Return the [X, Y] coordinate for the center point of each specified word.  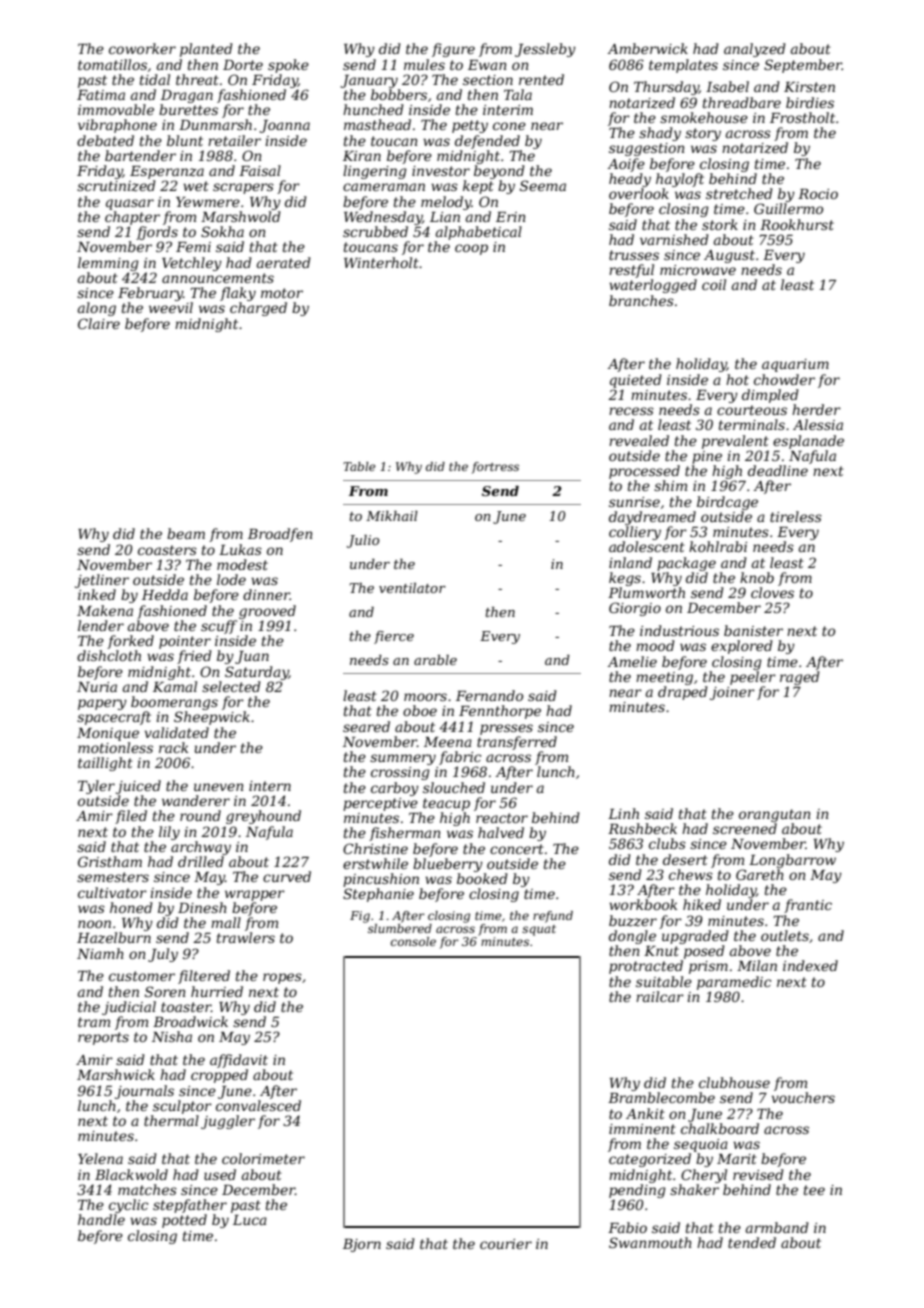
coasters [167, 550]
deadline [778, 470]
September [803, 66]
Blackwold [131, 1174]
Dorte [243, 65]
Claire [99, 323]
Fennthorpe [500, 712]
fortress [495, 468]
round [200, 815]
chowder [784, 379]
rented [541, 79]
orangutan [774, 815]
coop [471, 249]
